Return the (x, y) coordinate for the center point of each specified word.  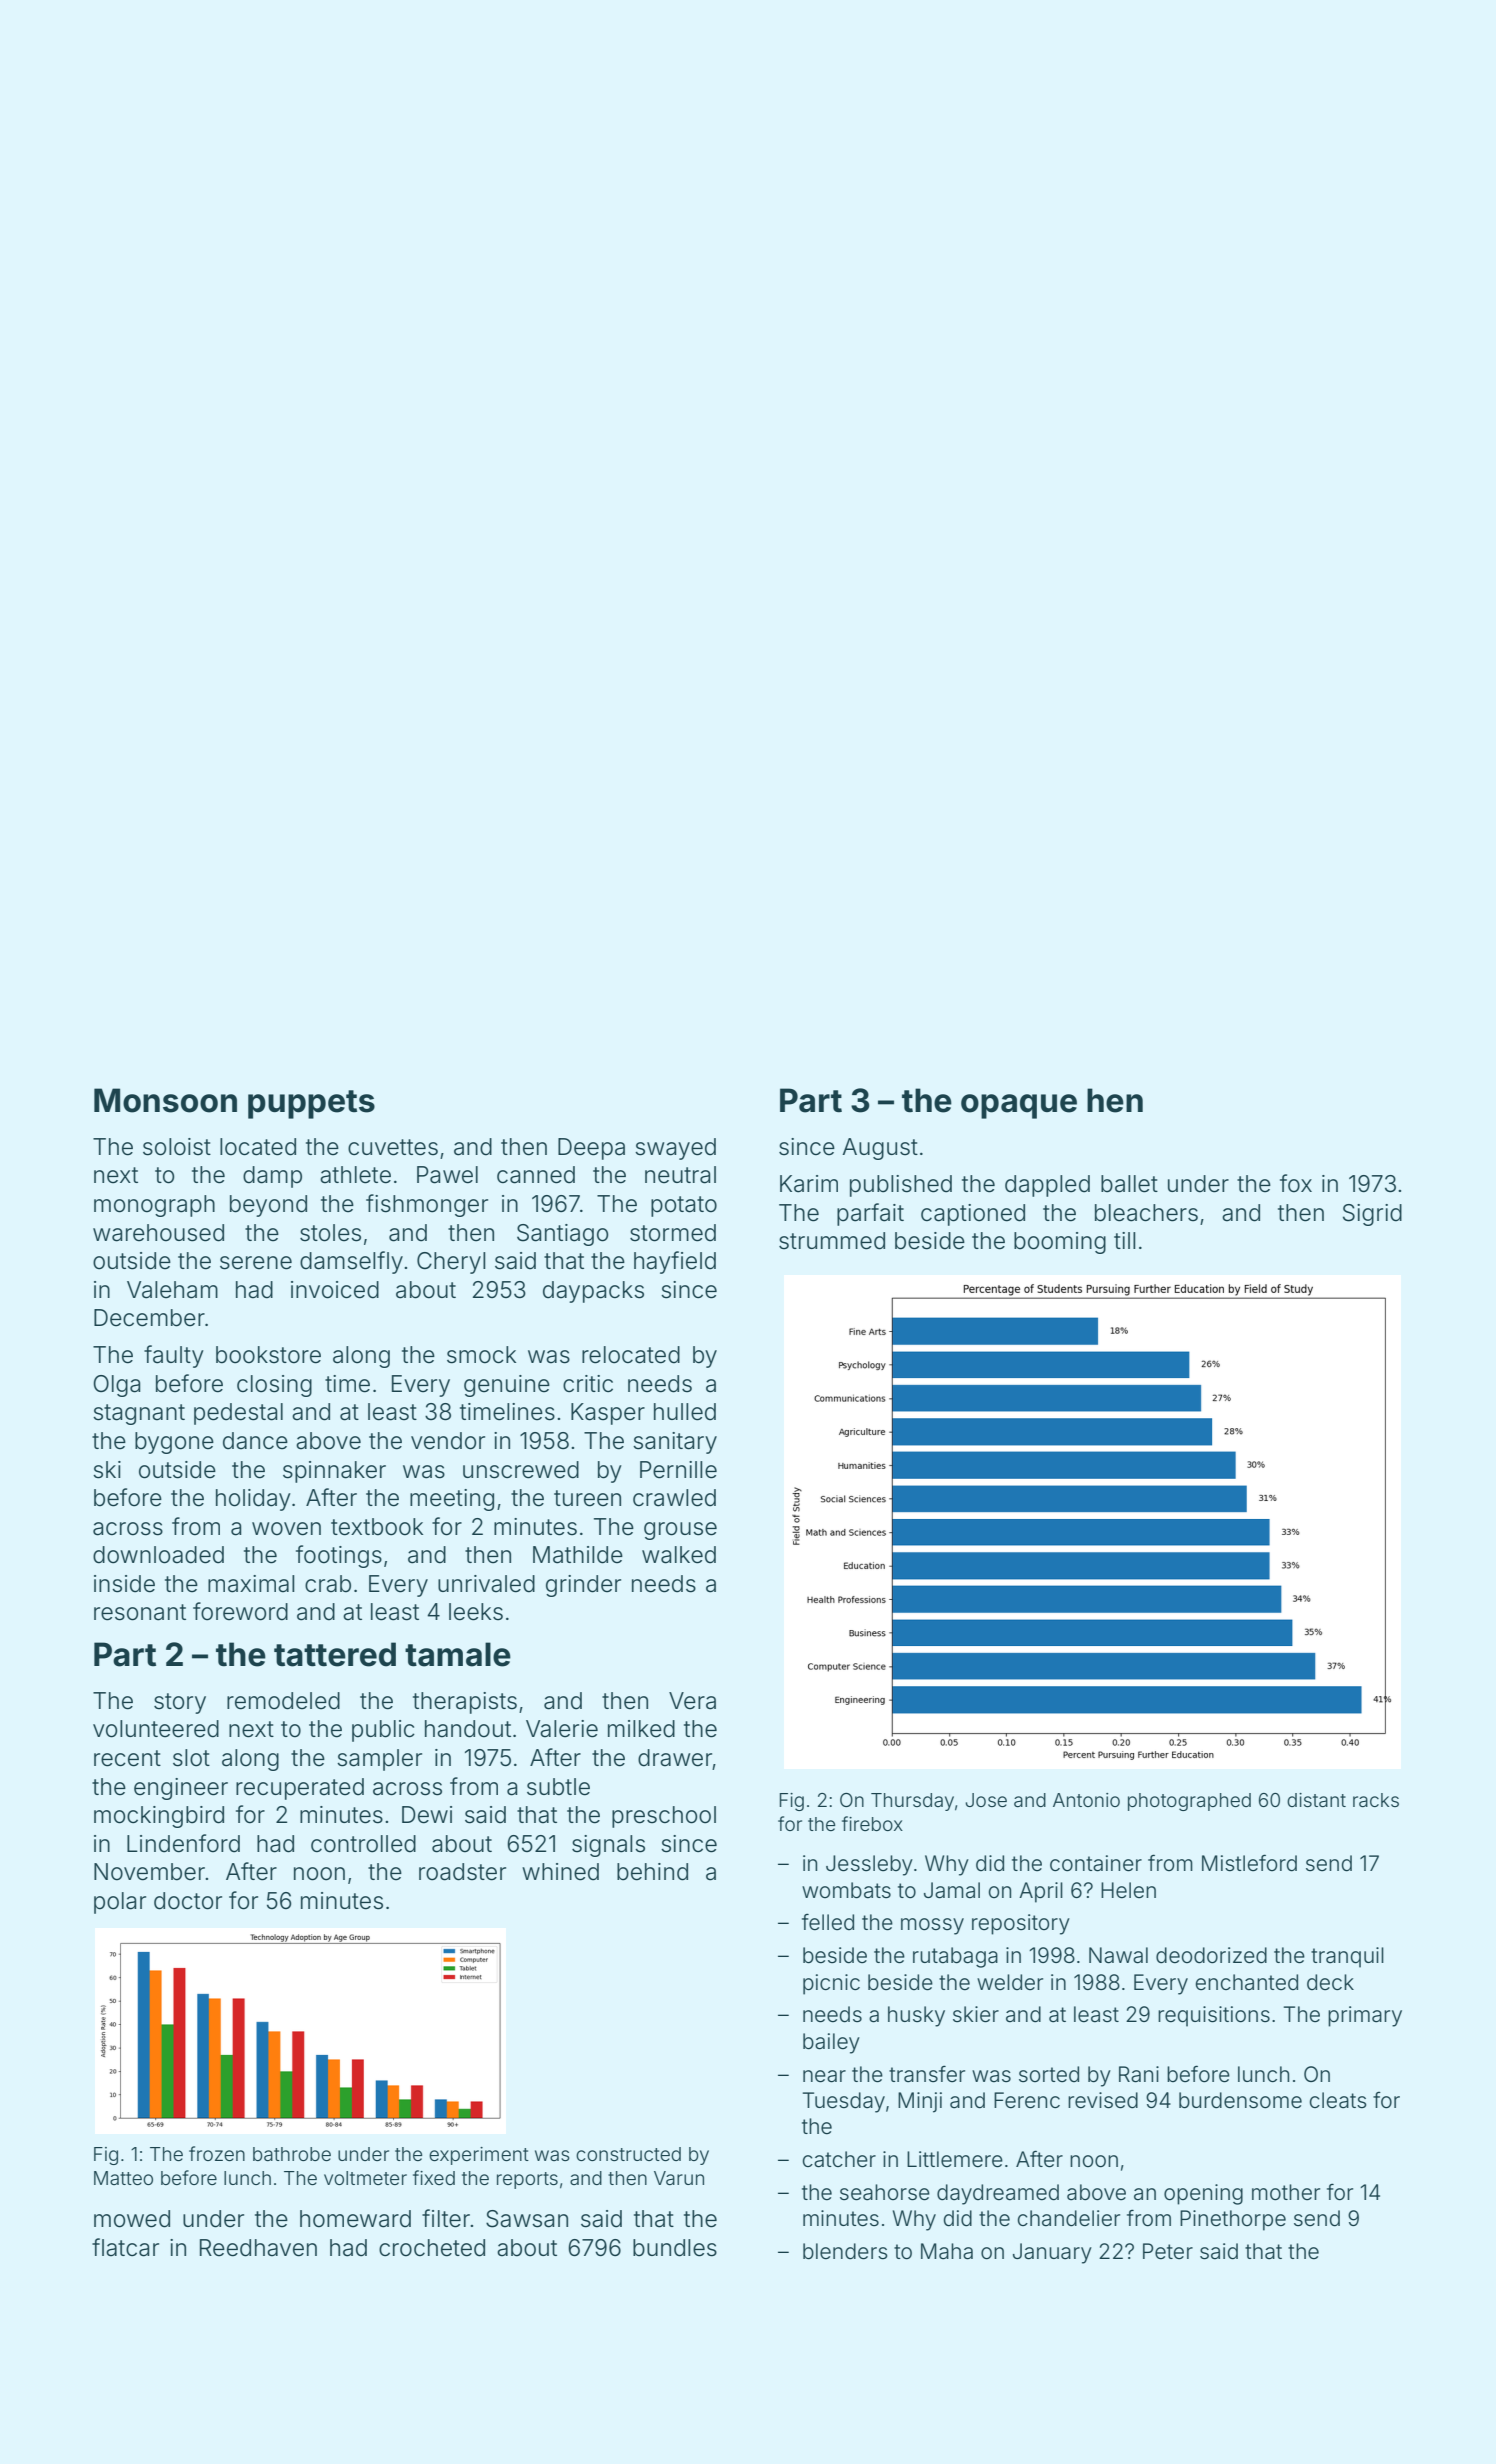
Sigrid (1372, 1215)
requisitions (1214, 2016)
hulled (685, 1412)
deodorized (1211, 1955)
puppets (311, 1104)
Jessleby (869, 1865)
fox (1296, 1183)
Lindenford (183, 1843)
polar (120, 1903)
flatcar (125, 2247)
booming (1060, 1243)
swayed (675, 1149)
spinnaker (334, 1472)
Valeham (172, 1290)
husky (916, 2016)
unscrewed (521, 1470)
